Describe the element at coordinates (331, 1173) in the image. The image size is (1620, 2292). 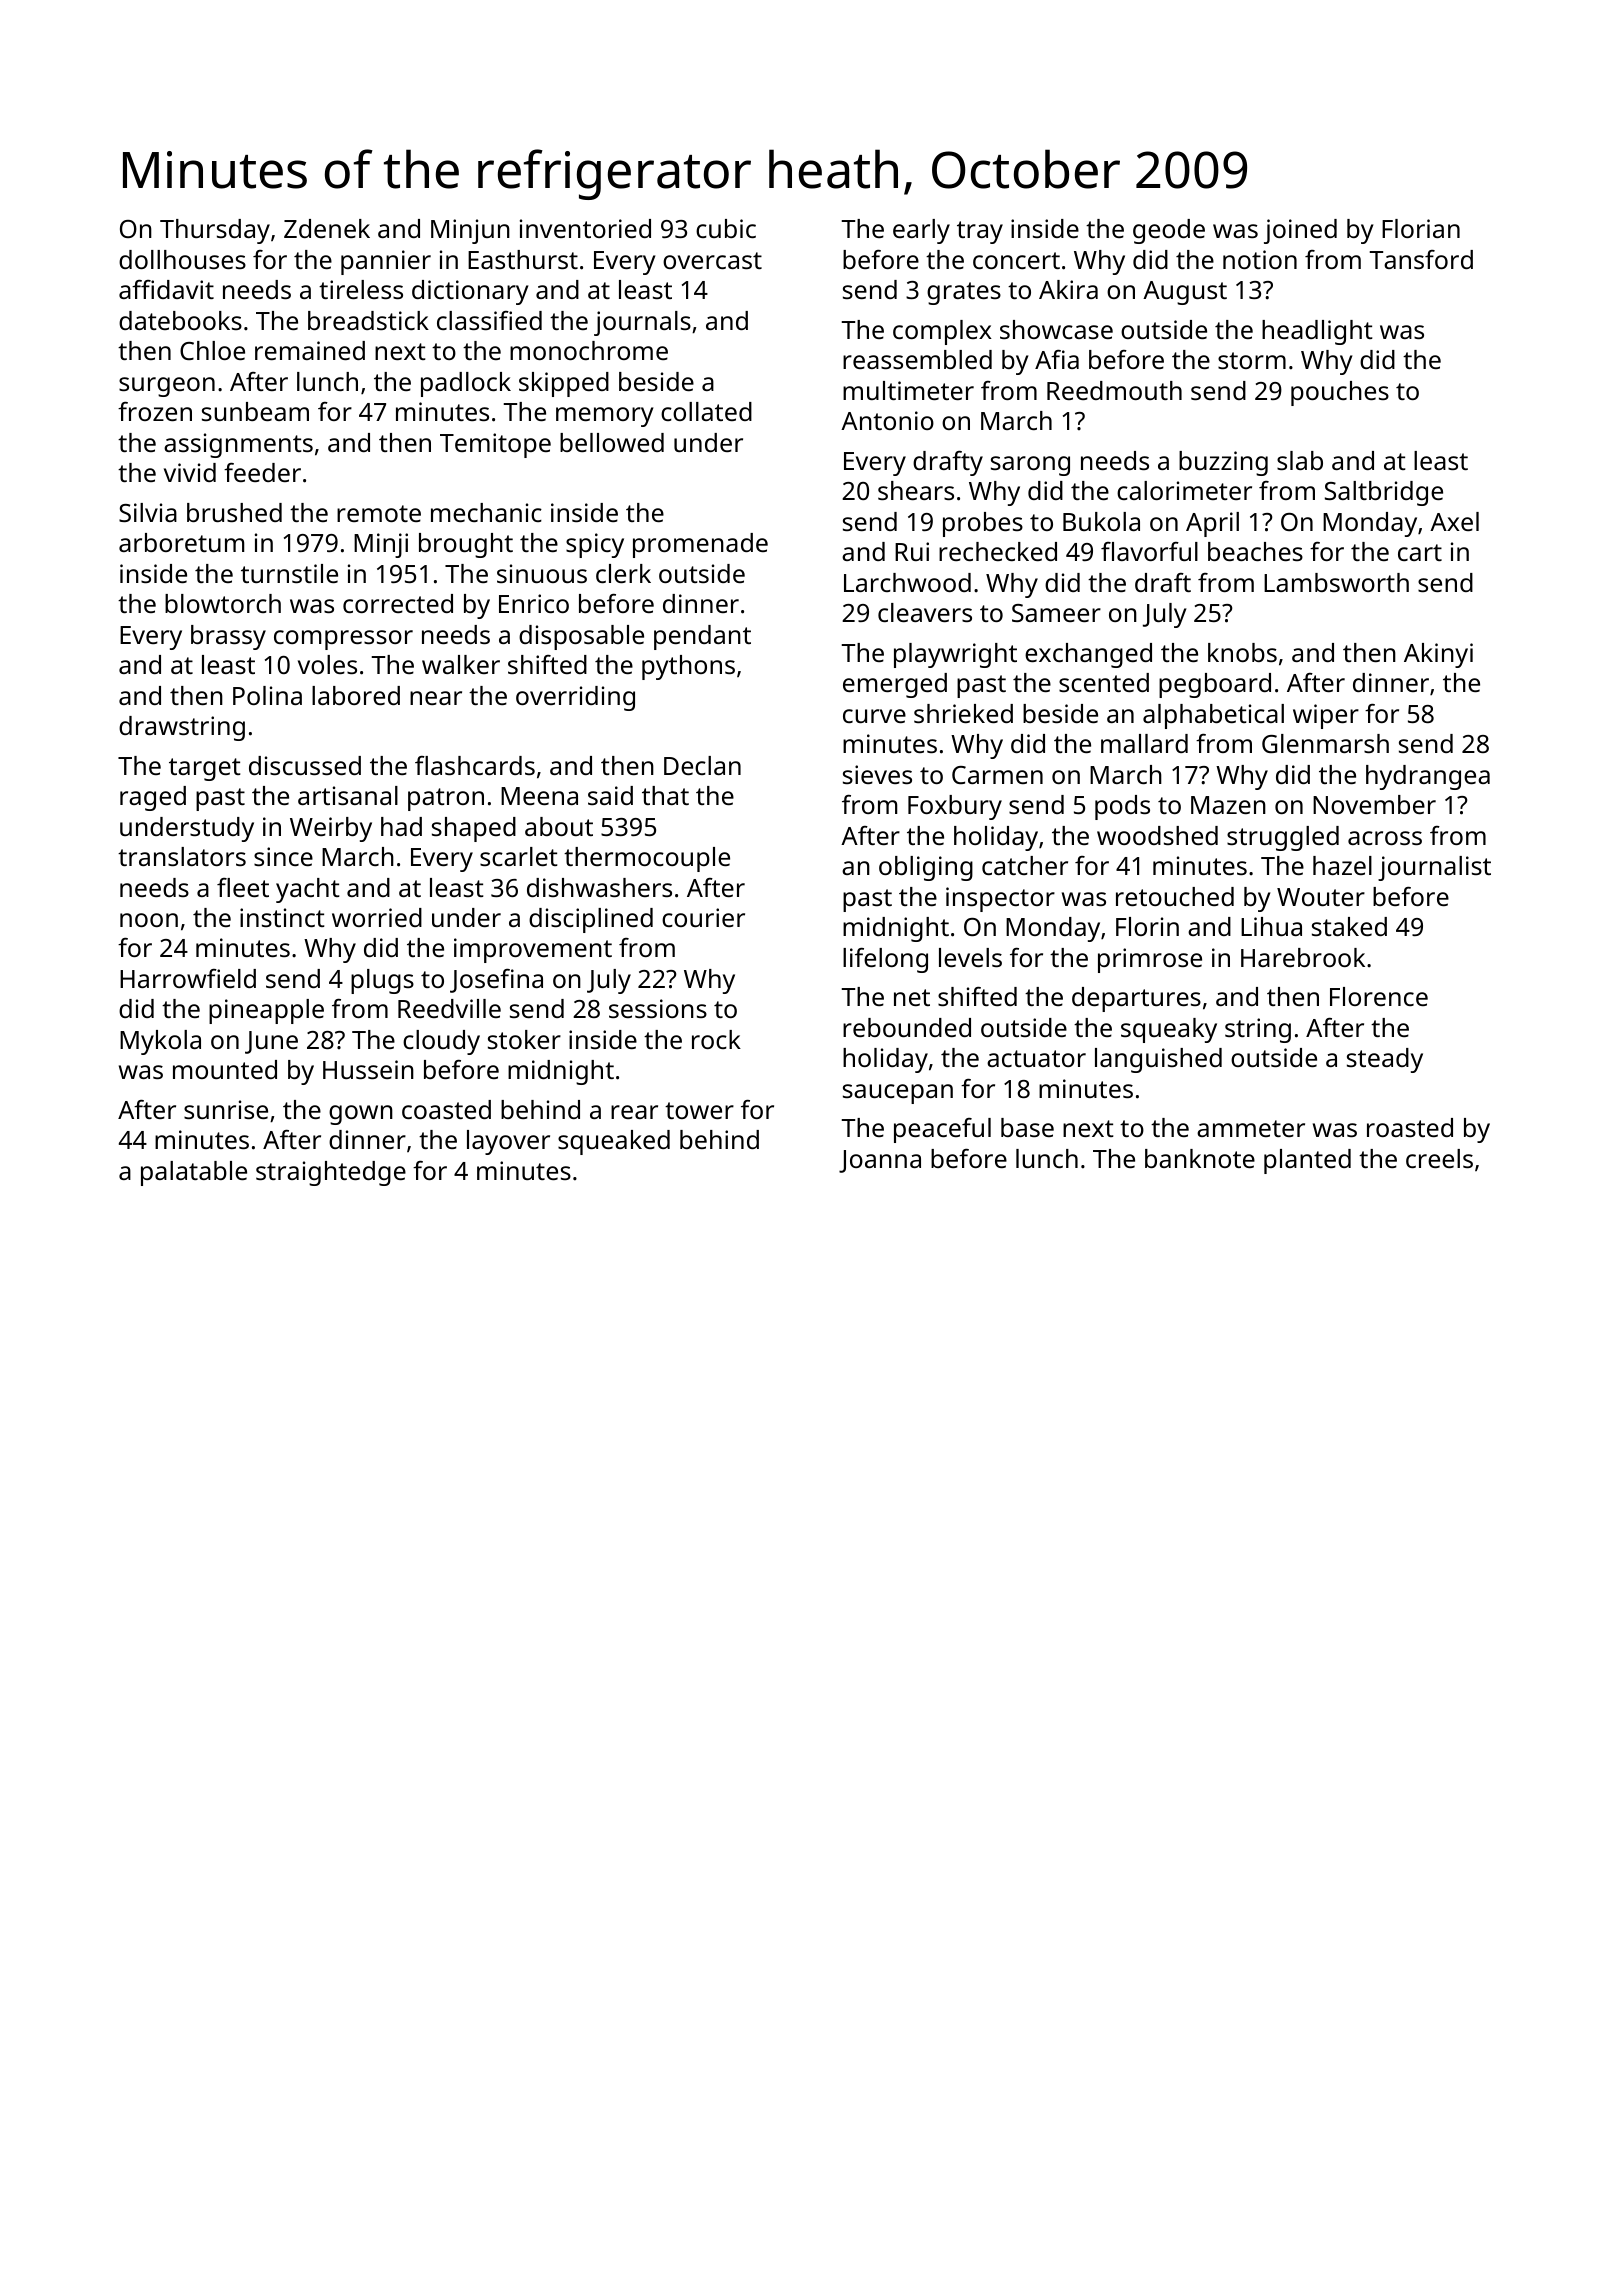
I see `straightedge` at that location.
